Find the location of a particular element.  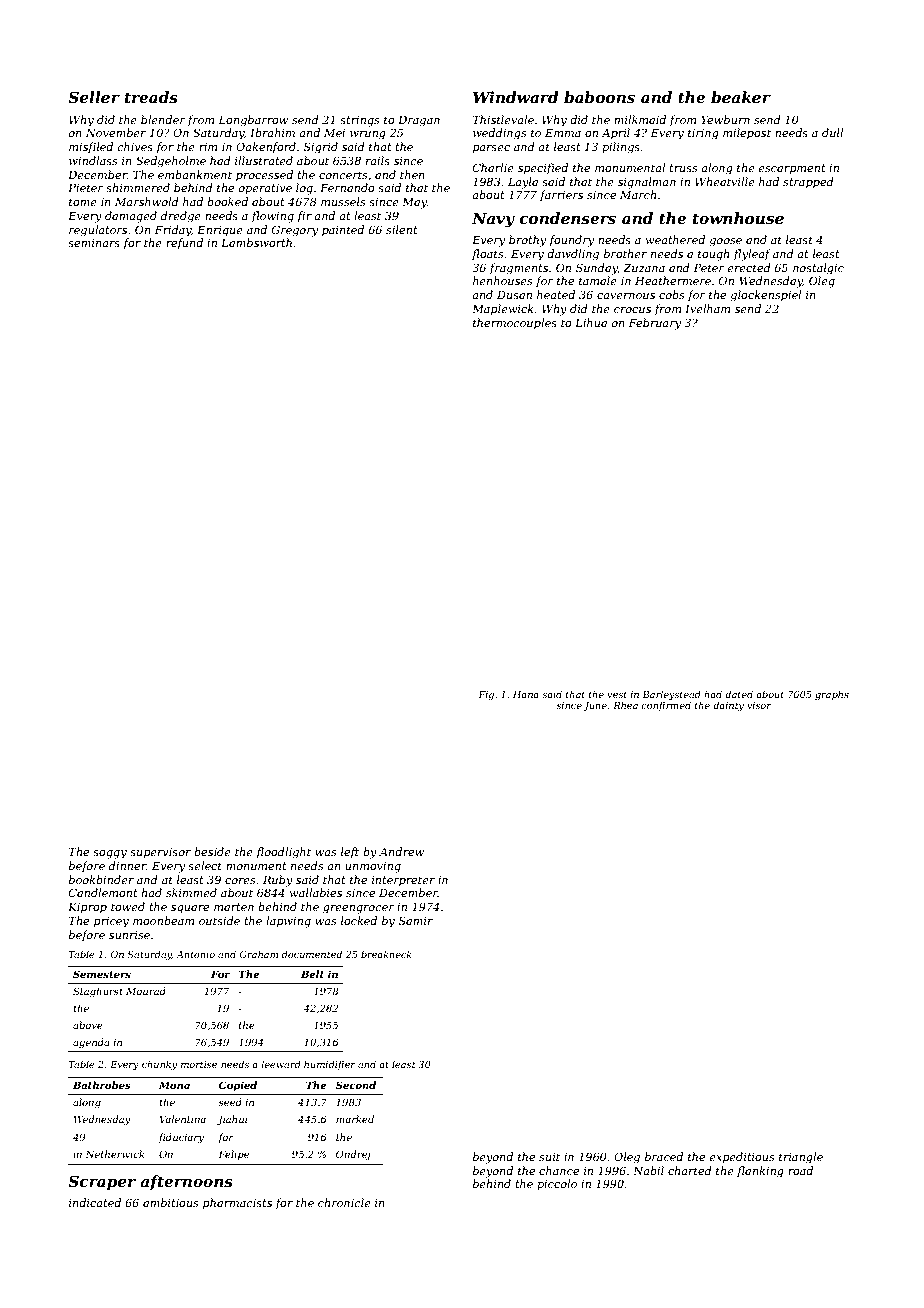

dated is located at coordinates (739, 694).
